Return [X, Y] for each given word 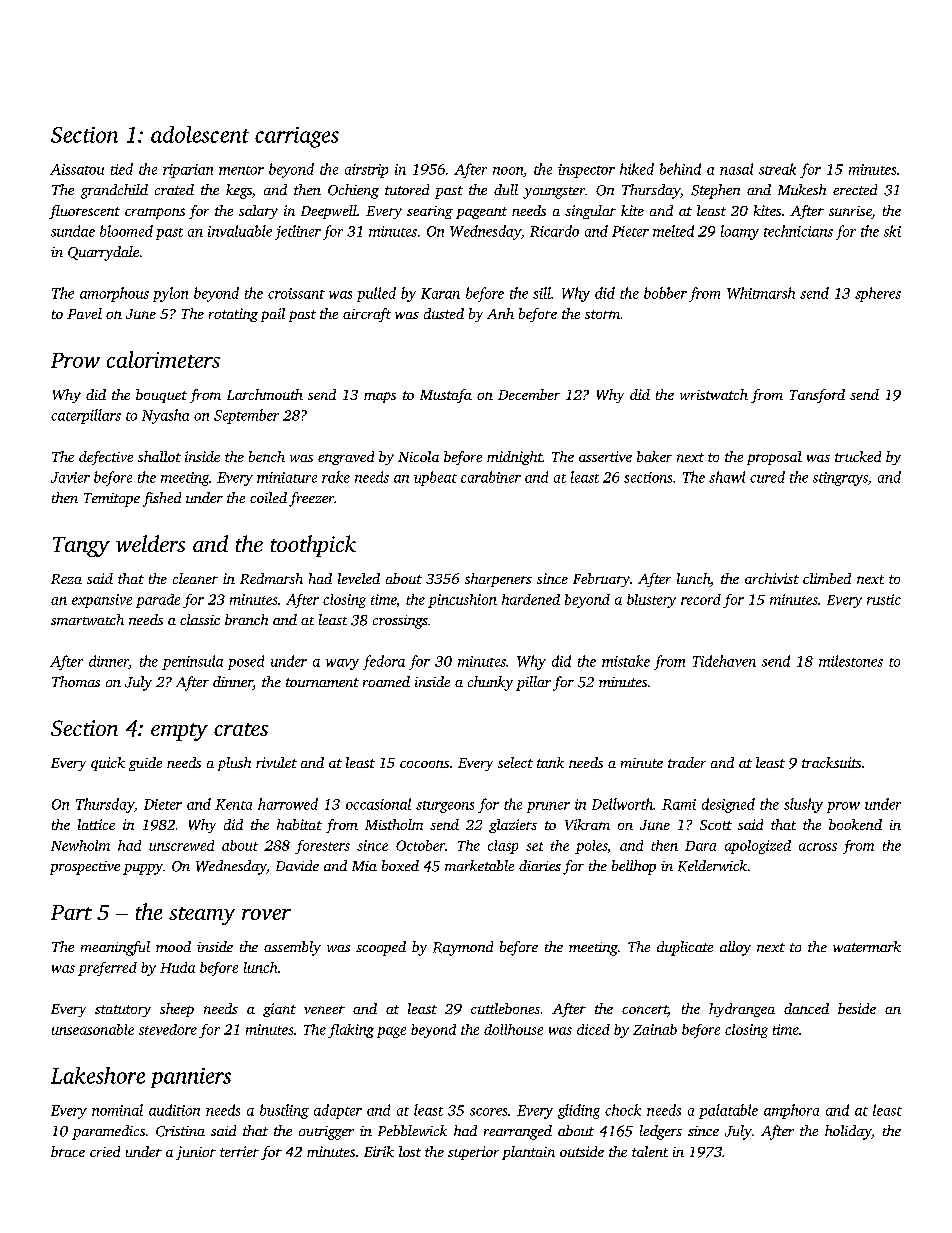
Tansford [817, 396]
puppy [143, 869]
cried [105, 1151]
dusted [444, 313]
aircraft [367, 315]
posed [246, 662]
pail [273, 315]
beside [857, 1008]
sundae [73, 231]
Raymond [463, 948]
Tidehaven [724, 661]
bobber [665, 293]
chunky [490, 683]
